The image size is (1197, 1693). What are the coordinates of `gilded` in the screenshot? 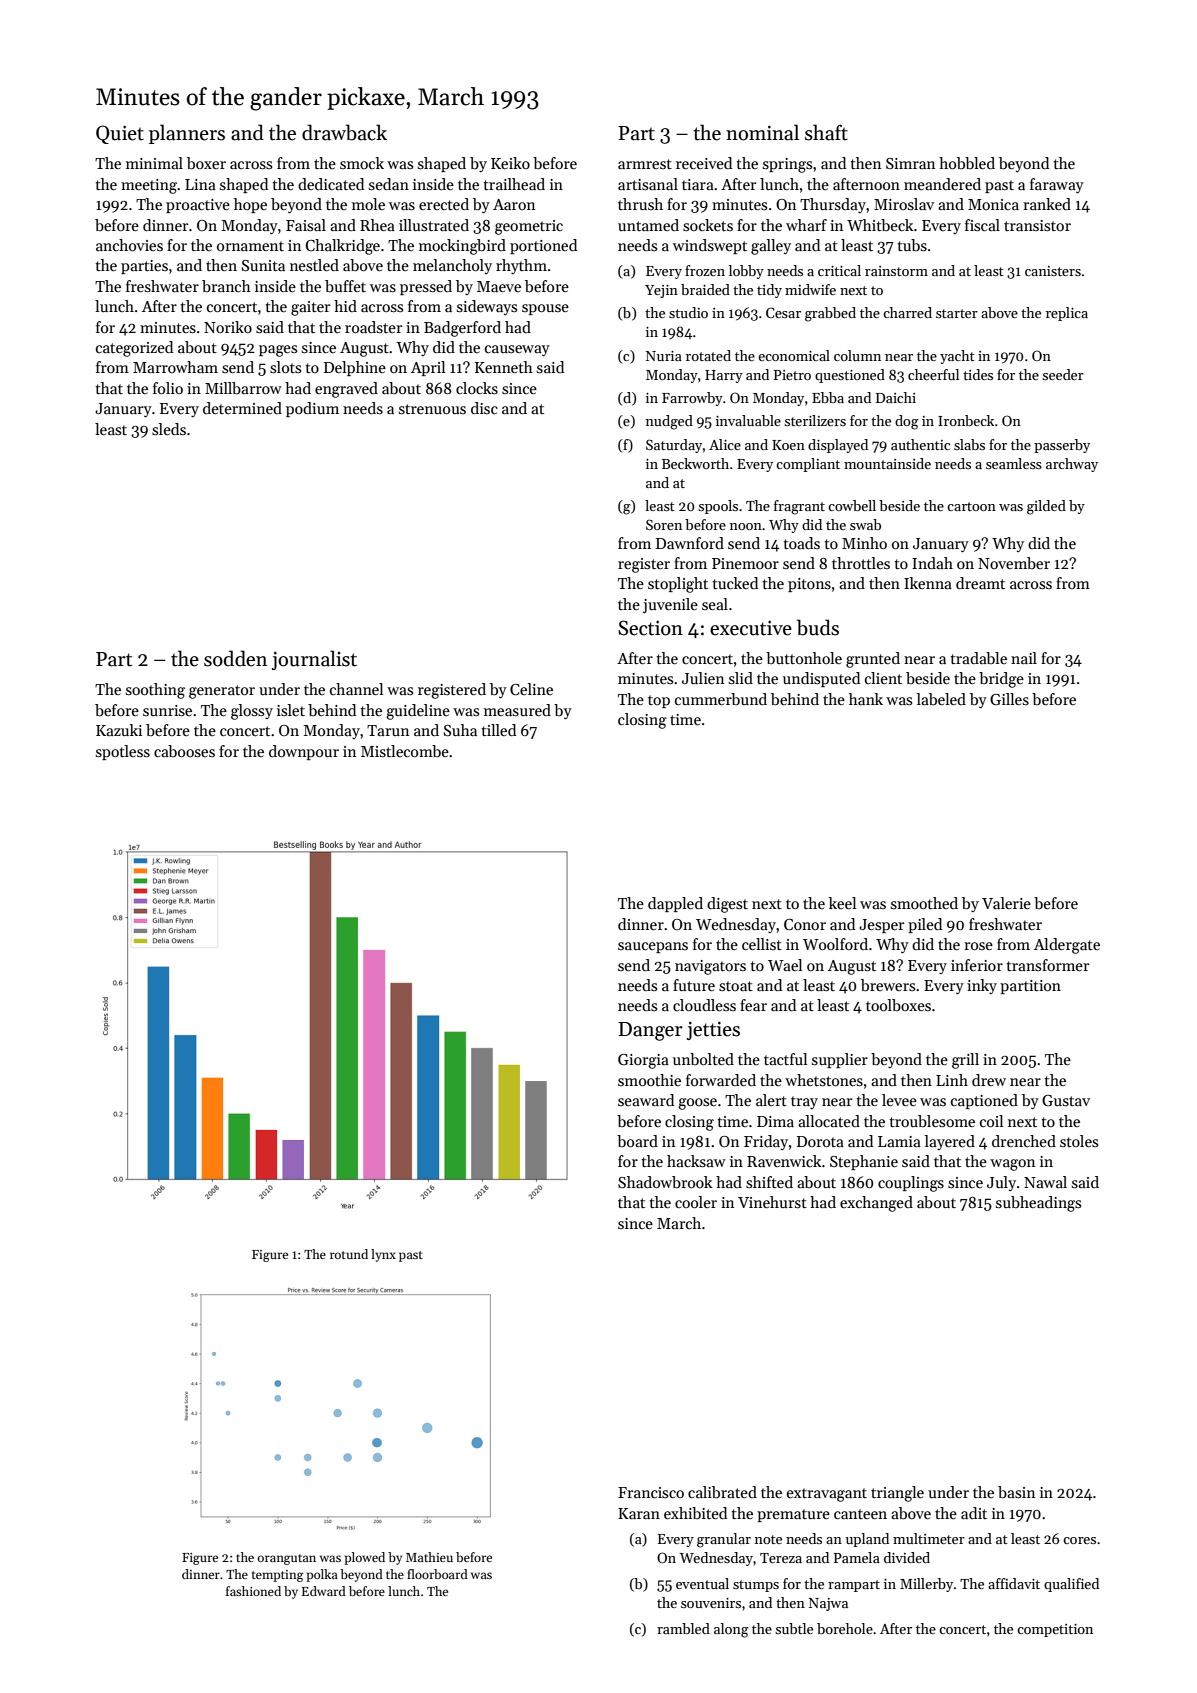 It's located at (1046, 507).
